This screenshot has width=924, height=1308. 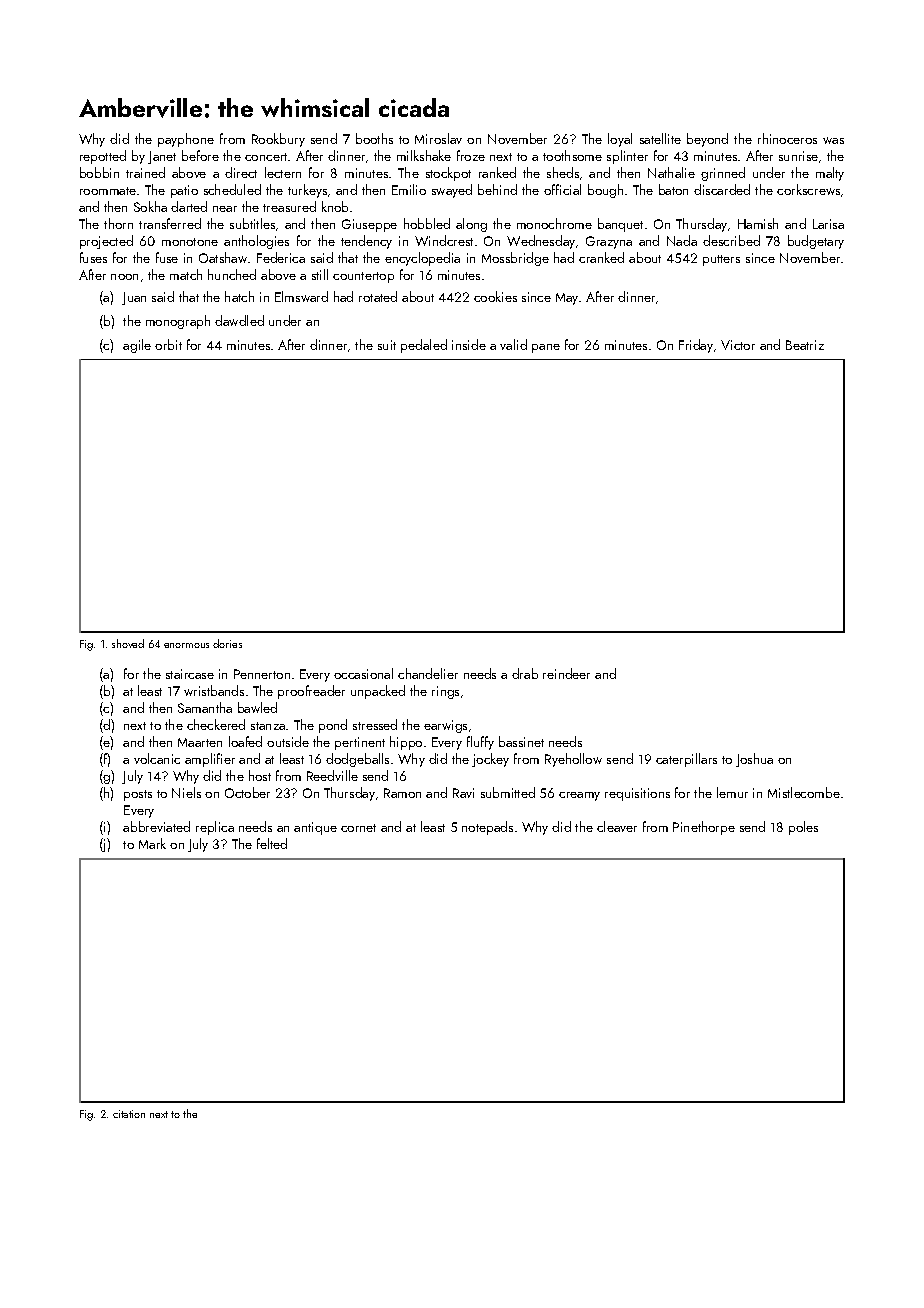 What do you see at coordinates (428, 673) in the screenshot?
I see `chandelier` at bounding box center [428, 673].
